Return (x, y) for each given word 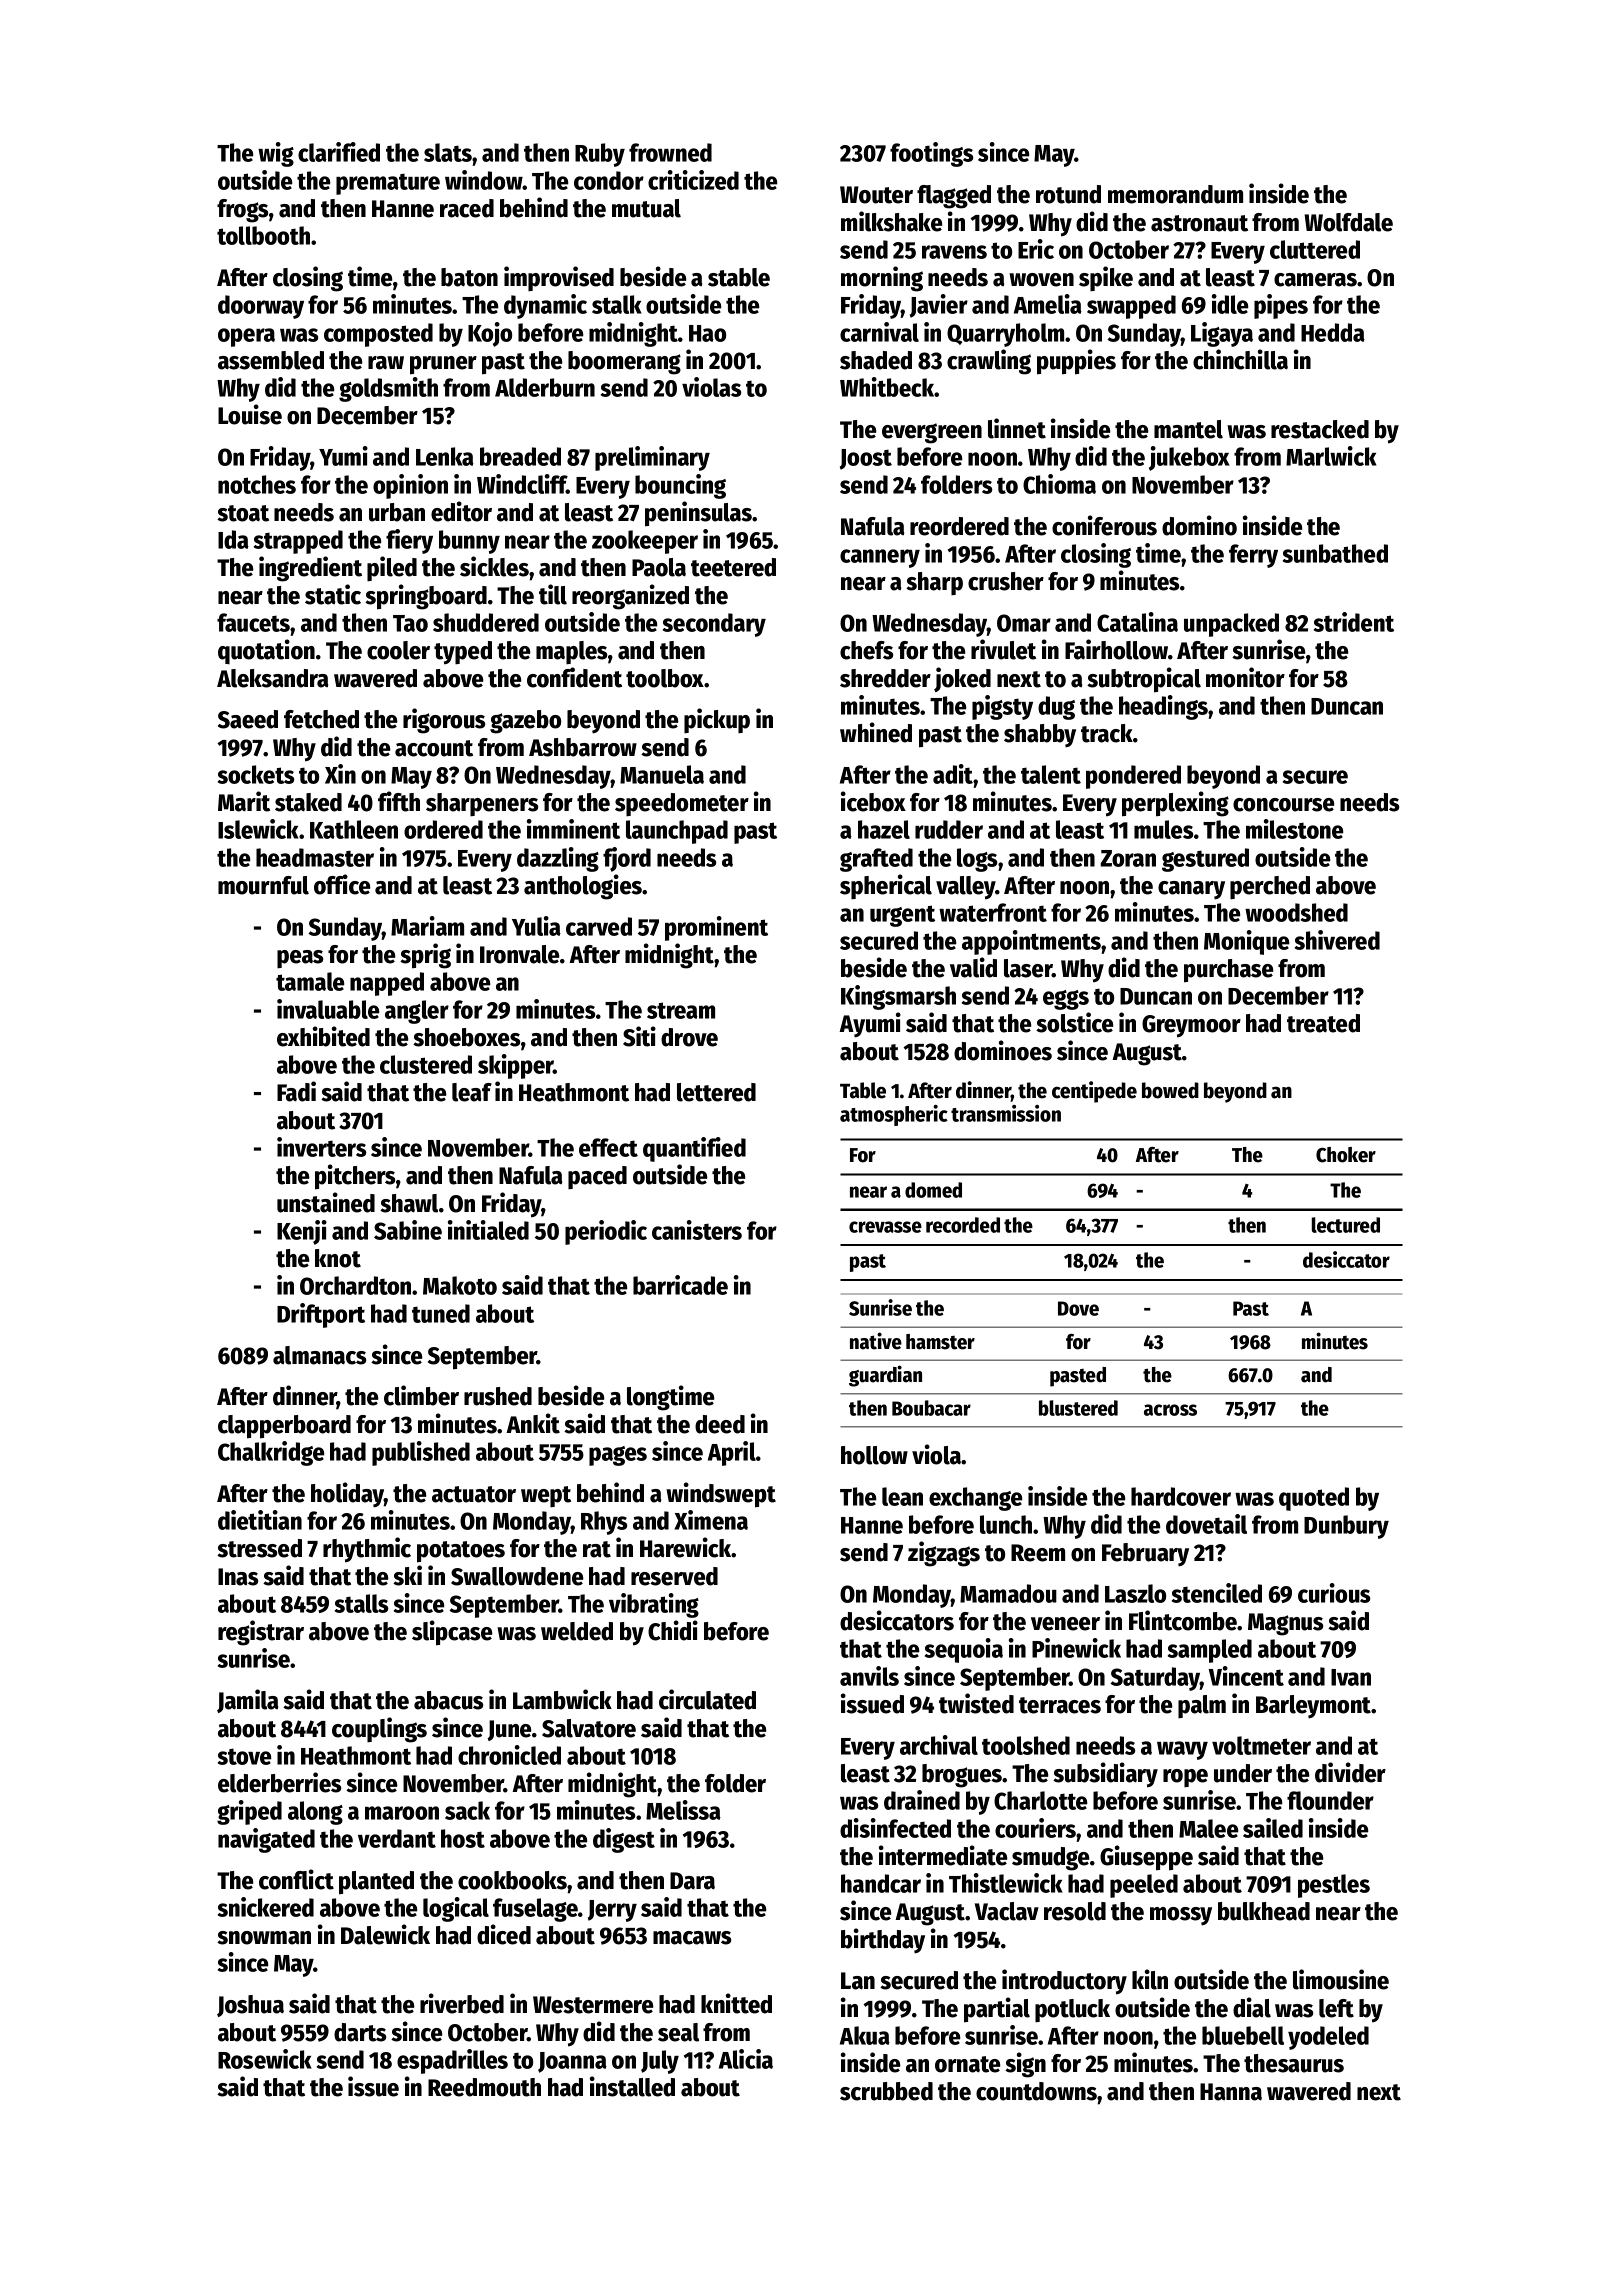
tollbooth (263, 235)
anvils (869, 1676)
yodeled (1328, 2038)
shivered (1337, 940)
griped (249, 1812)
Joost (866, 459)
